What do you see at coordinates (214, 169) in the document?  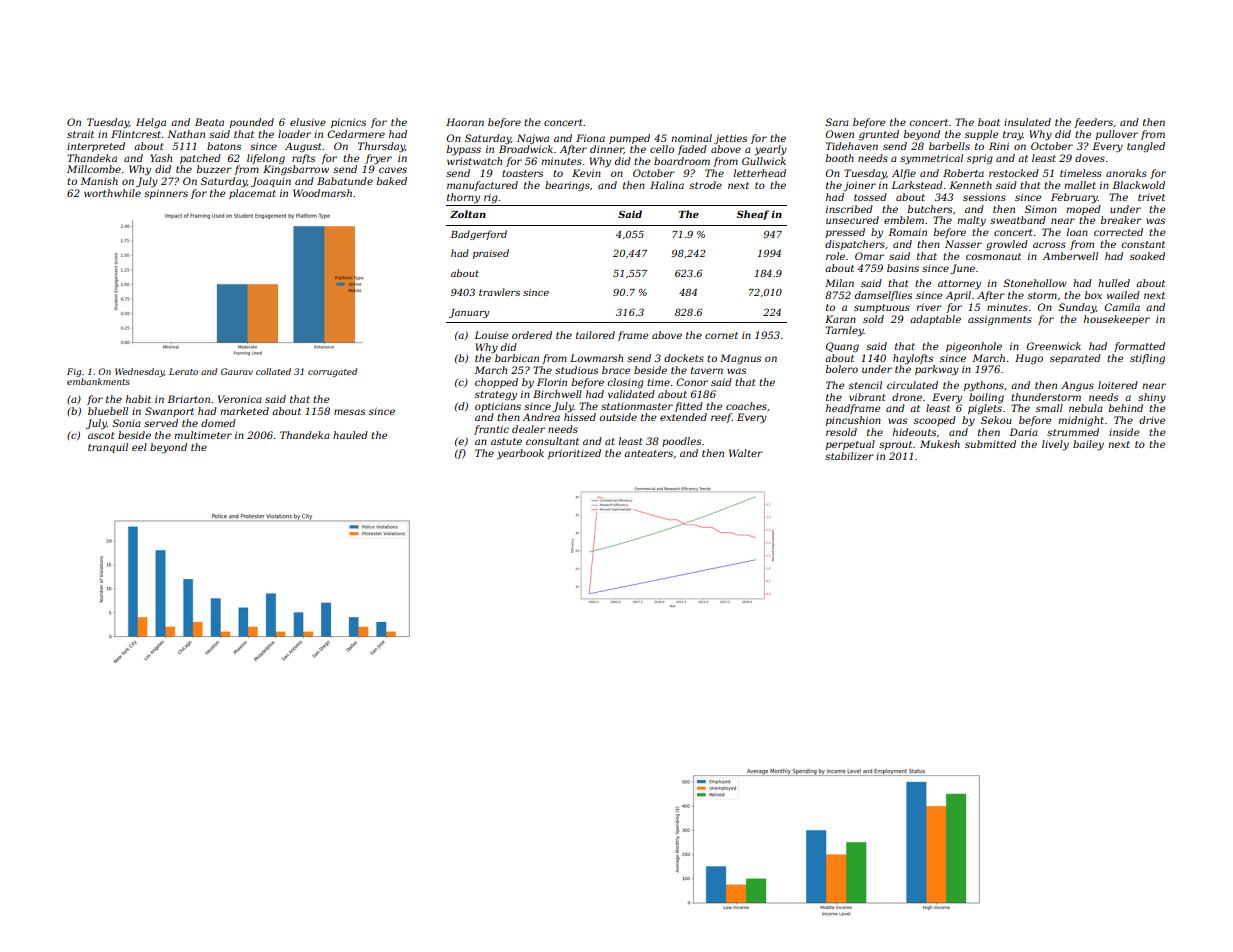 I see `buzzer` at bounding box center [214, 169].
